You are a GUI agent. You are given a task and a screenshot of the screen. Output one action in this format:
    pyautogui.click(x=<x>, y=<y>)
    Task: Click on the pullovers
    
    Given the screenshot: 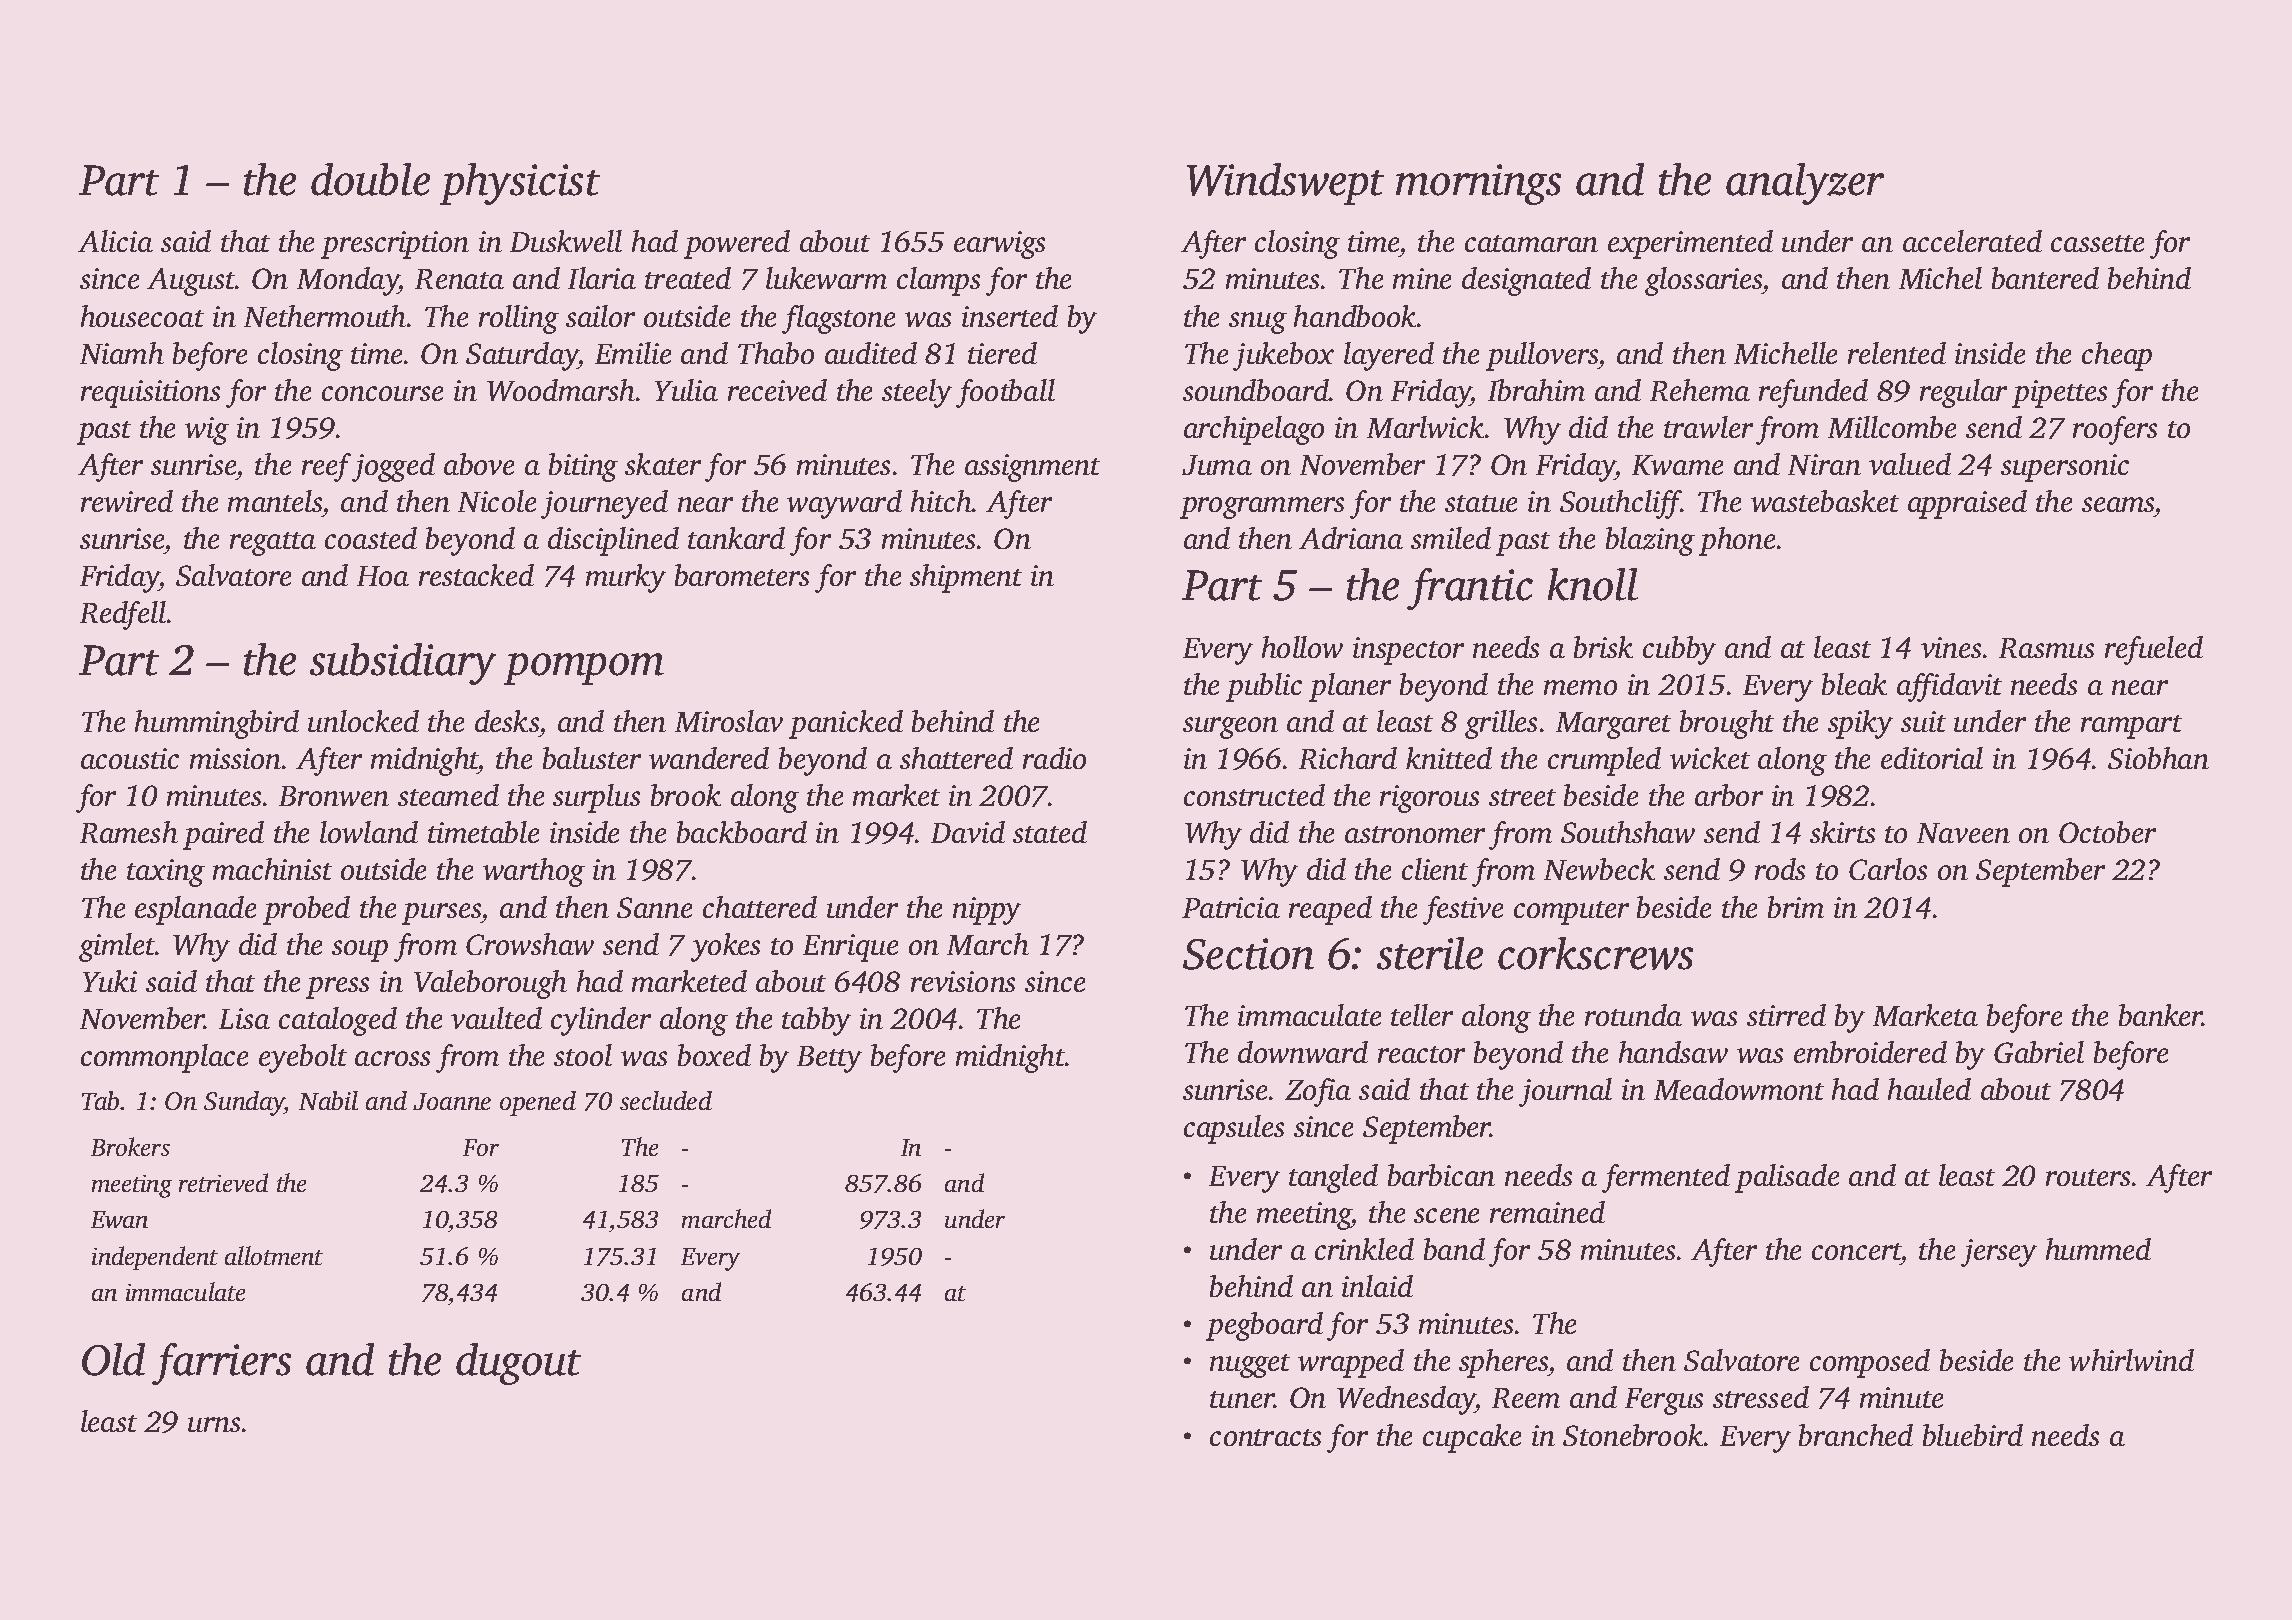 What is the action you would take?
    pyautogui.click(x=1542, y=356)
